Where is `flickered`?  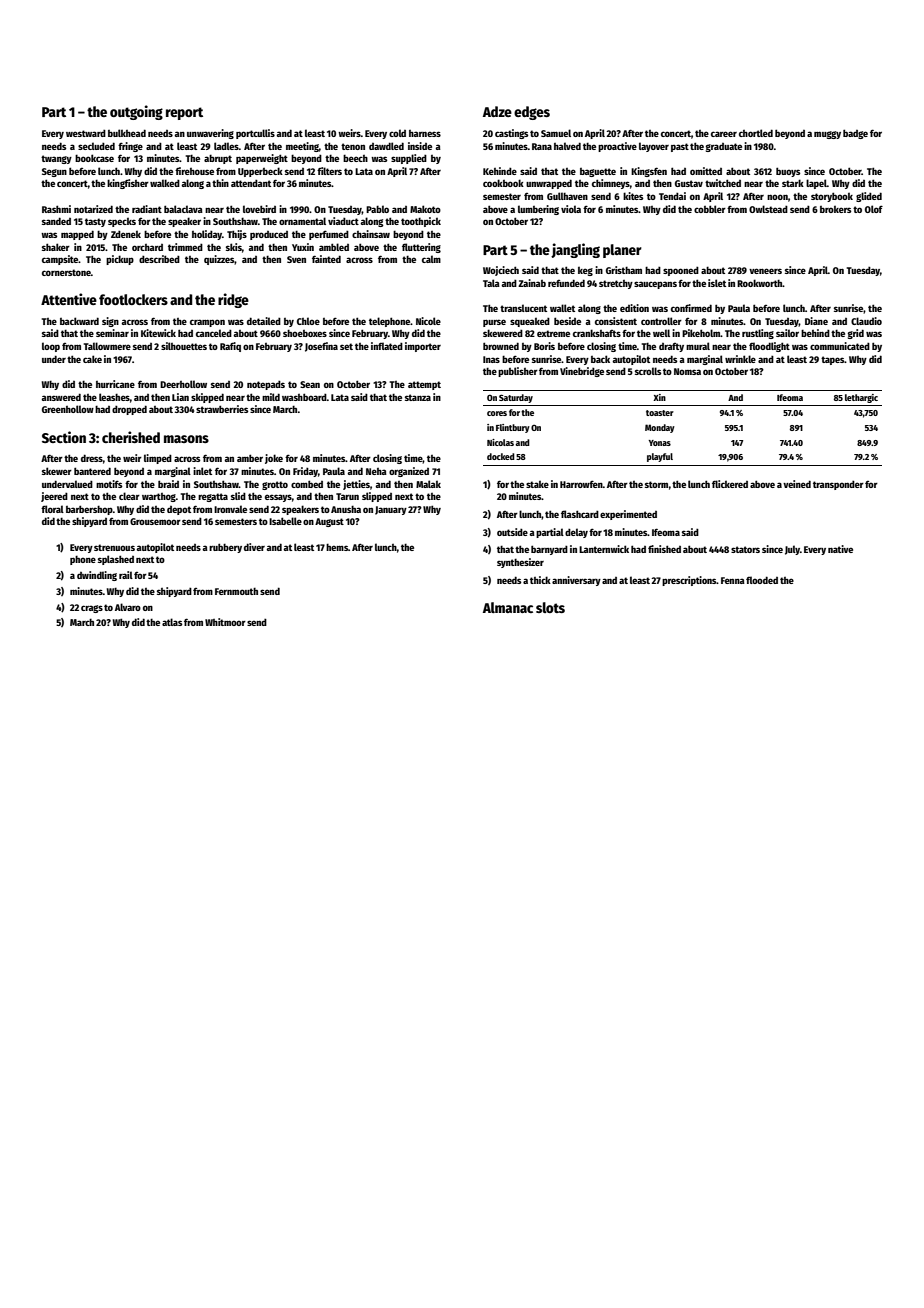 flickered is located at coordinates (730, 484).
